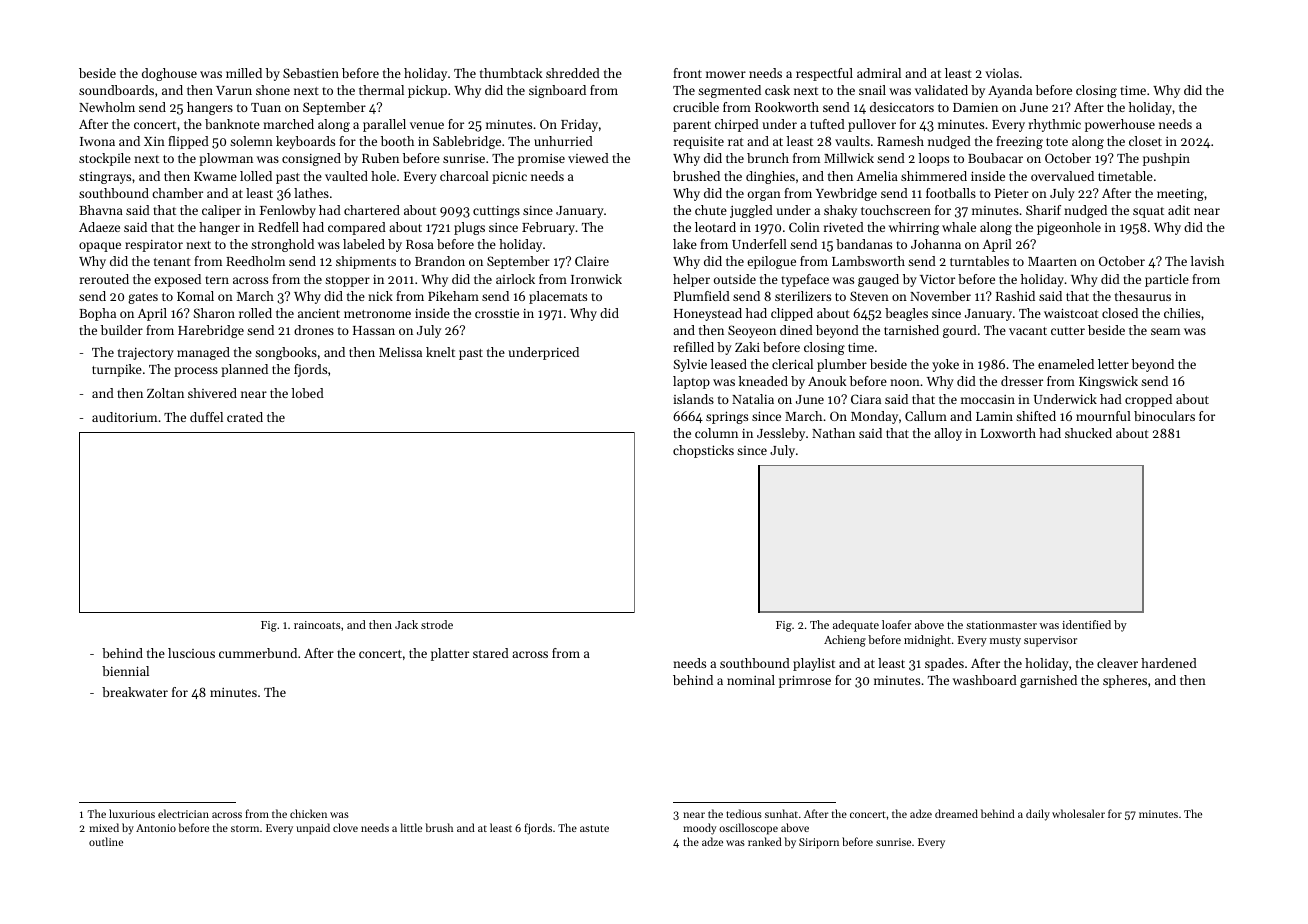 The image size is (1308, 924). What do you see at coordinates (124, 417) in the document?
I see `auditorium` at bounding box center [124, 417].
